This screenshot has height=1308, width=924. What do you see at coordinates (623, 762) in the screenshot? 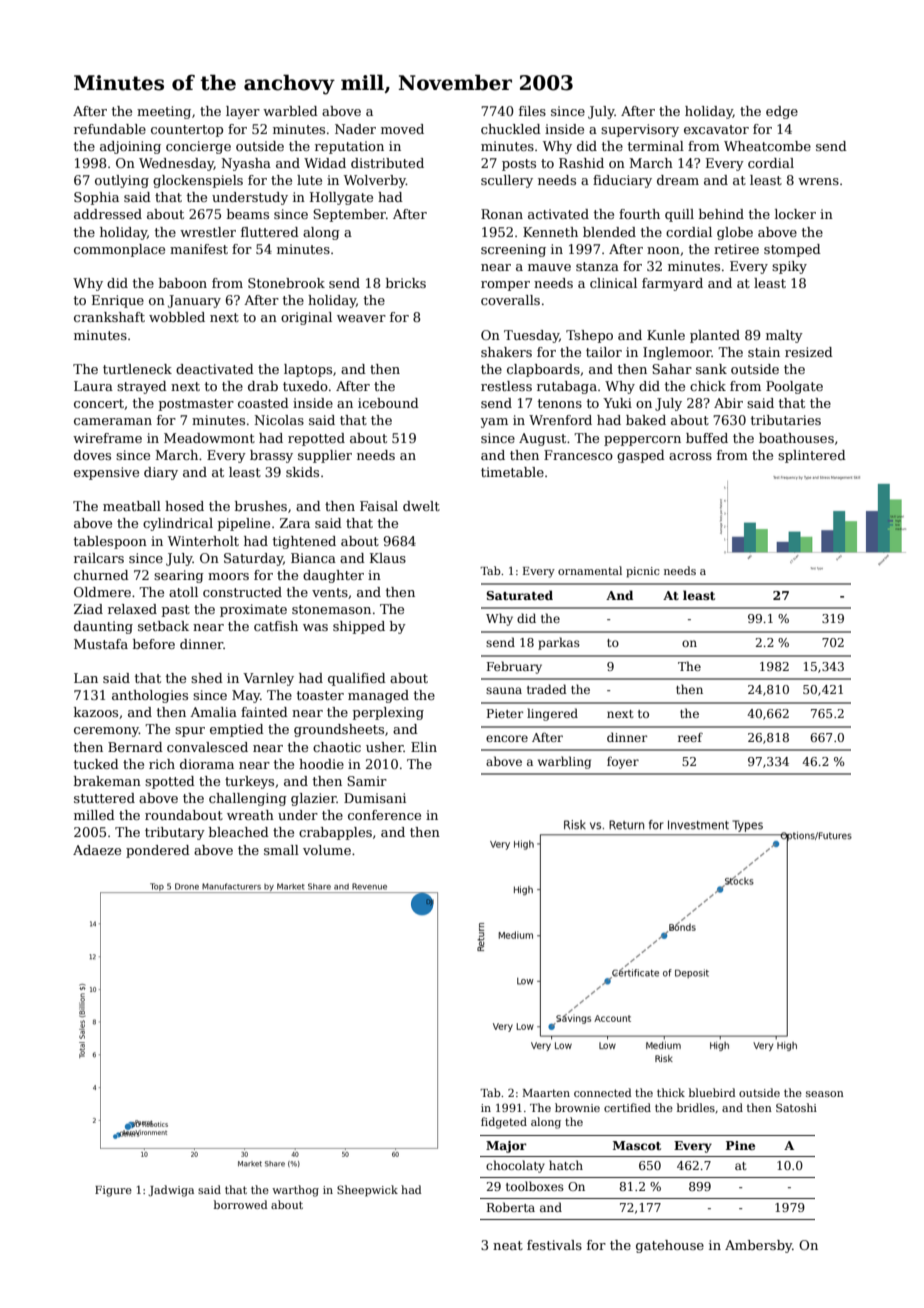
I see `foyer` at bounding box center [623, 762].
